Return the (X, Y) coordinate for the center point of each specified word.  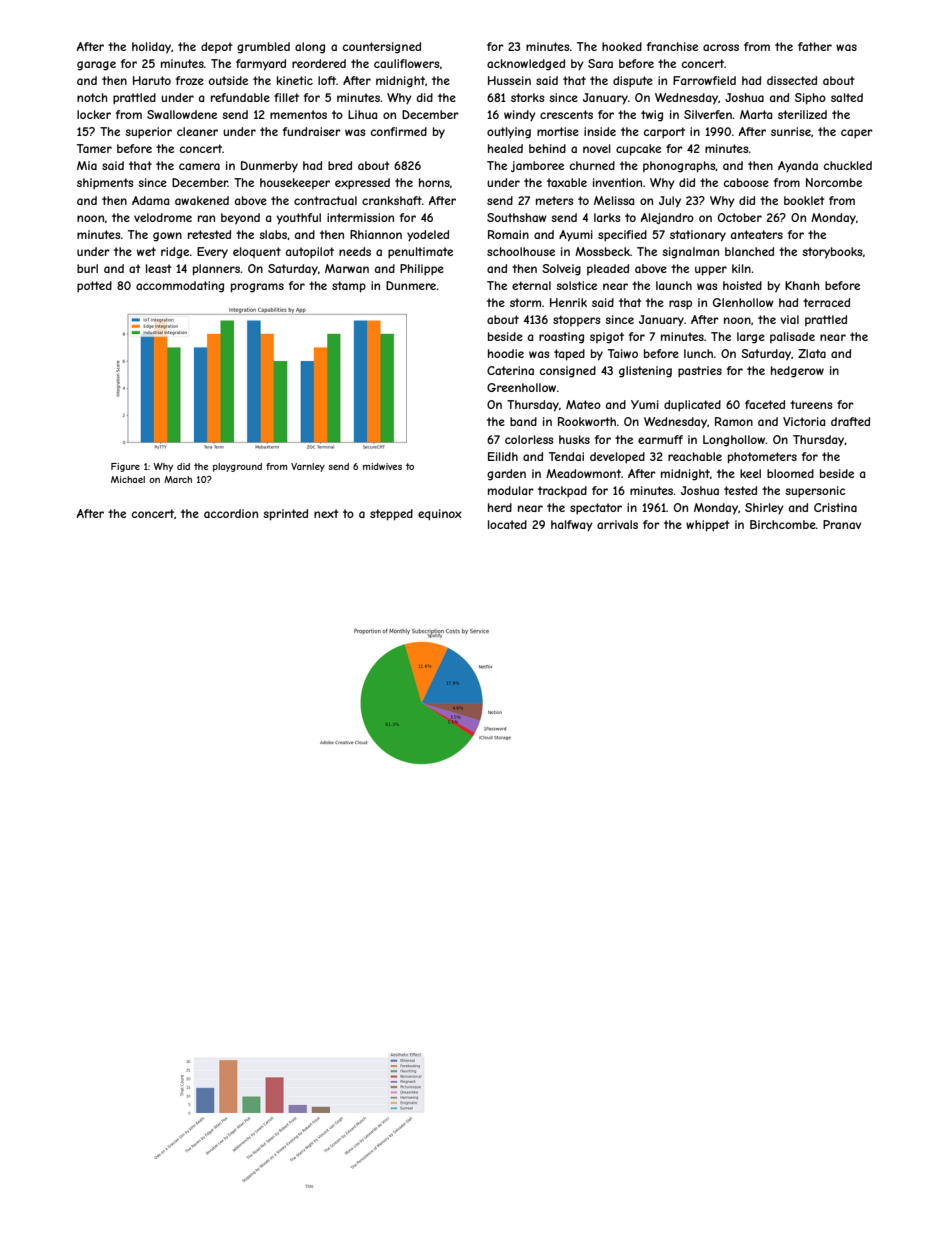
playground (237, 467)
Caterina (510, 370)
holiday (151, 47)
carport (664, 132)
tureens (811, 404)
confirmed (399, 131)
